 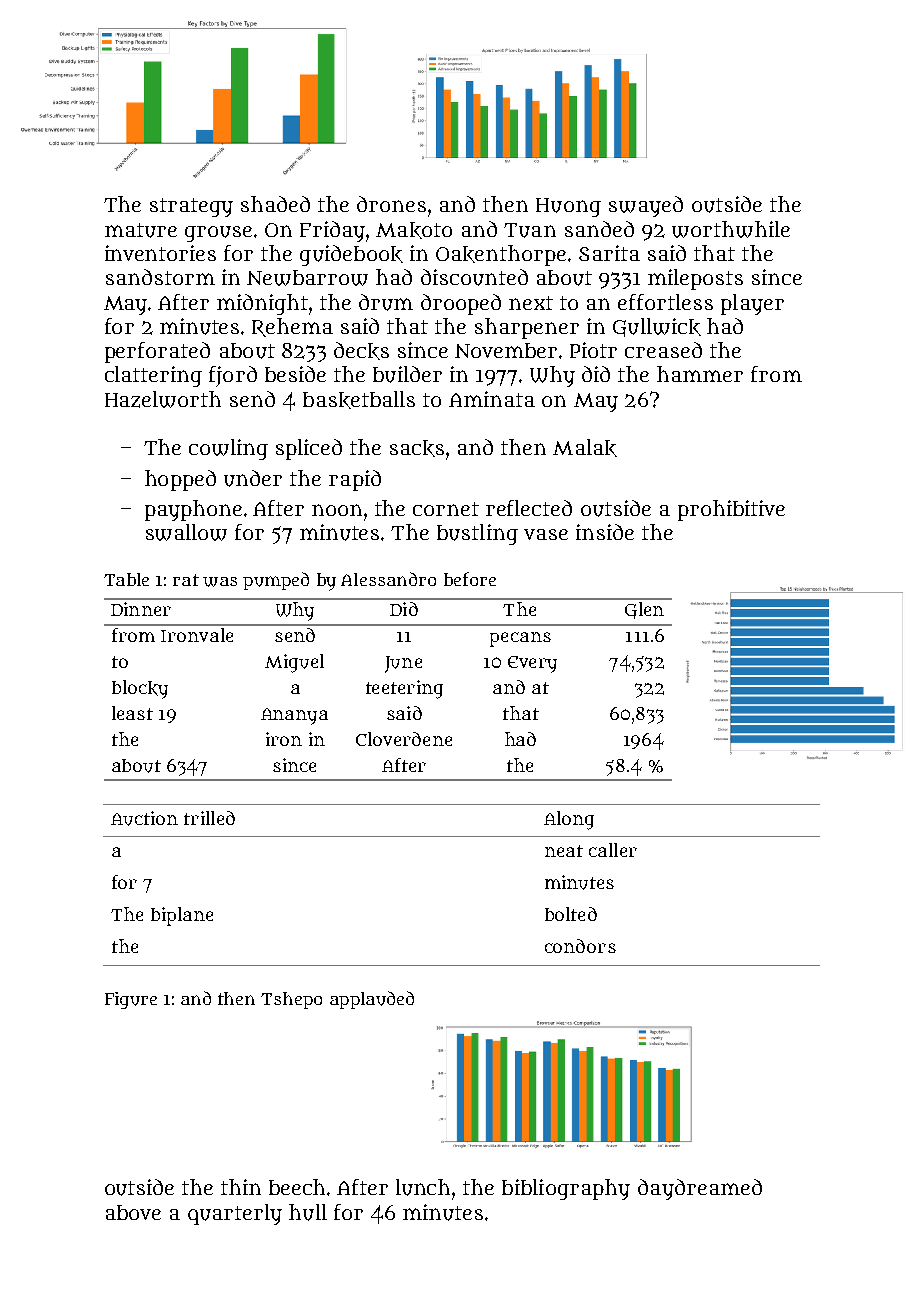 What do you see at coordinates (133, 1212) in the image?
I see `above` at bounding box center [133, 1212].
